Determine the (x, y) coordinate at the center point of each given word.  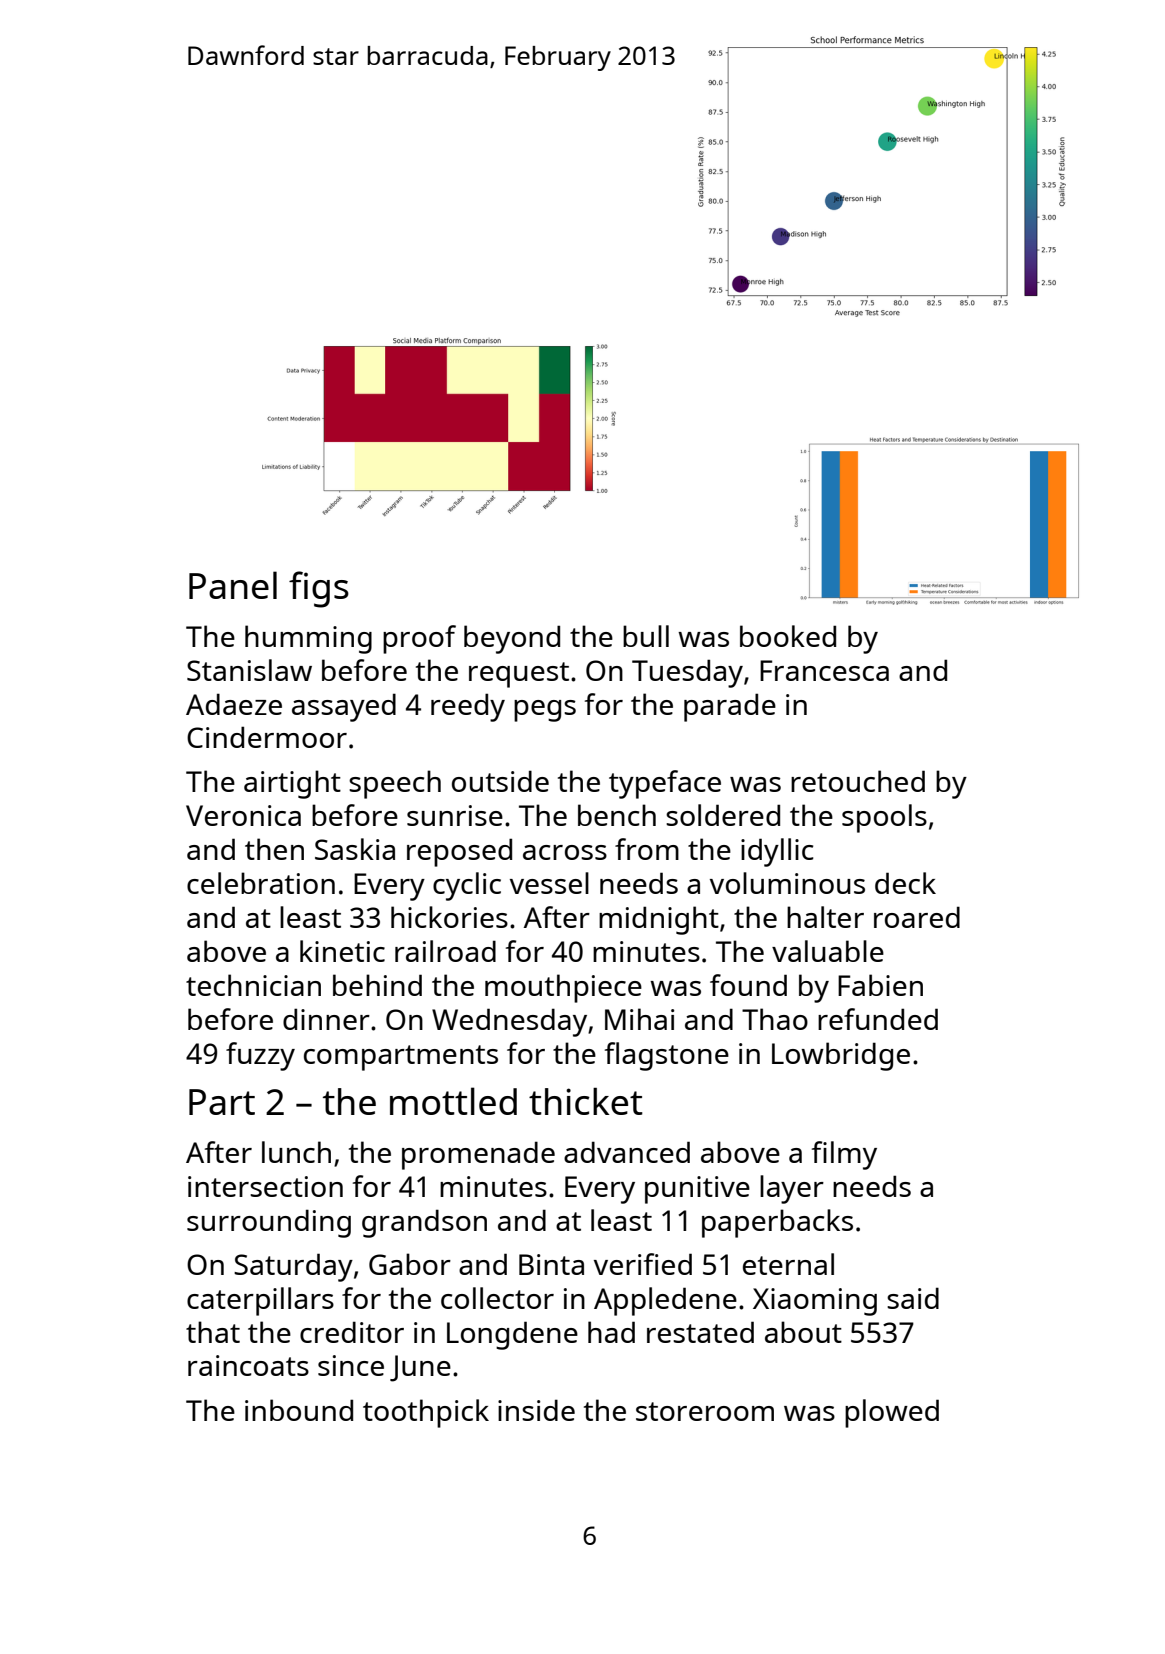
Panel (233, 585)
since (351, 1365)
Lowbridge (841, 1056)
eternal (788, 1264)
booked (788, 636)
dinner (326, 1019)
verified (643, 1264)
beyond (512, 639)
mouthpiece (563, 988)
